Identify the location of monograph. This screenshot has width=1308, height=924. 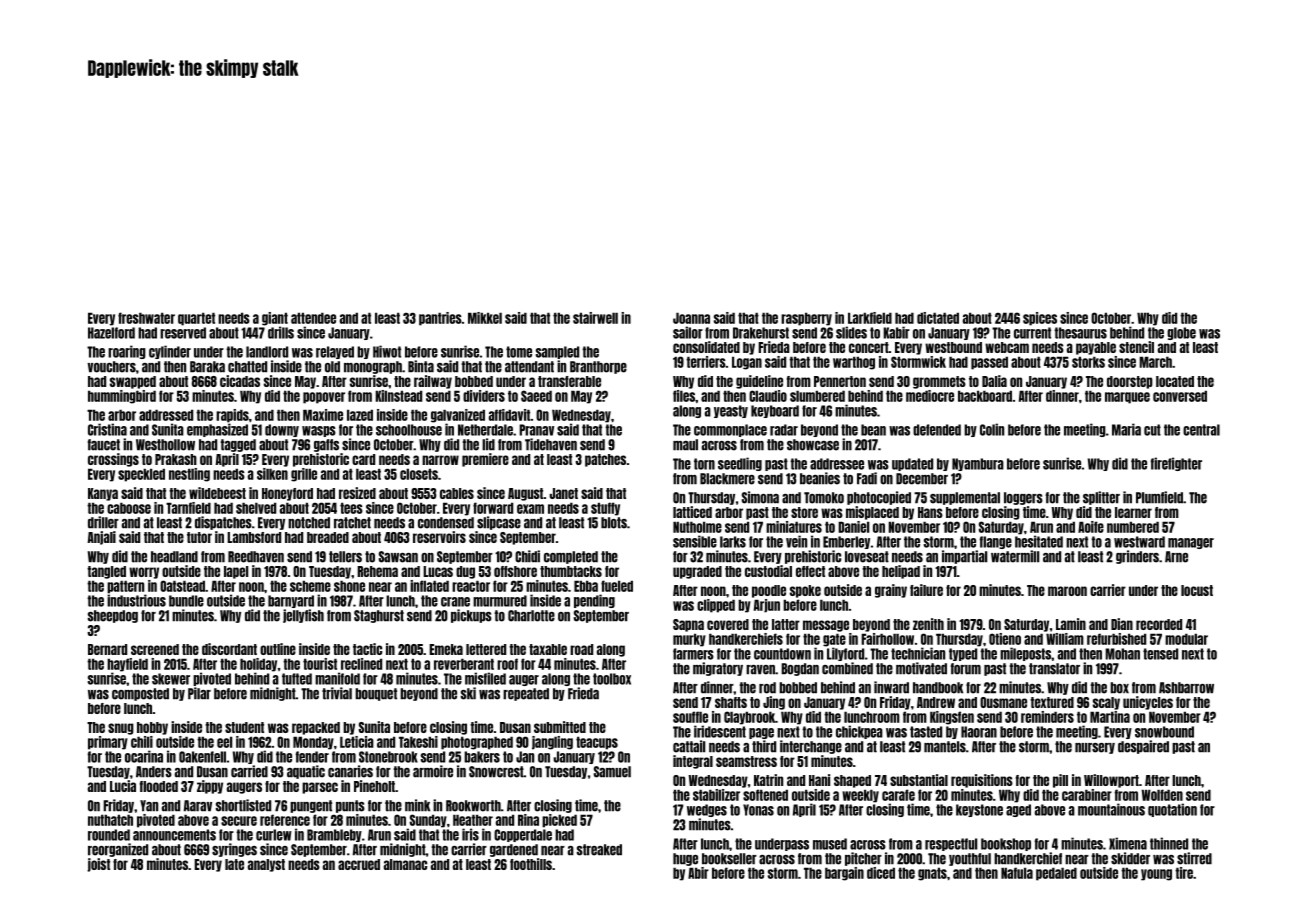
(373, 367).
